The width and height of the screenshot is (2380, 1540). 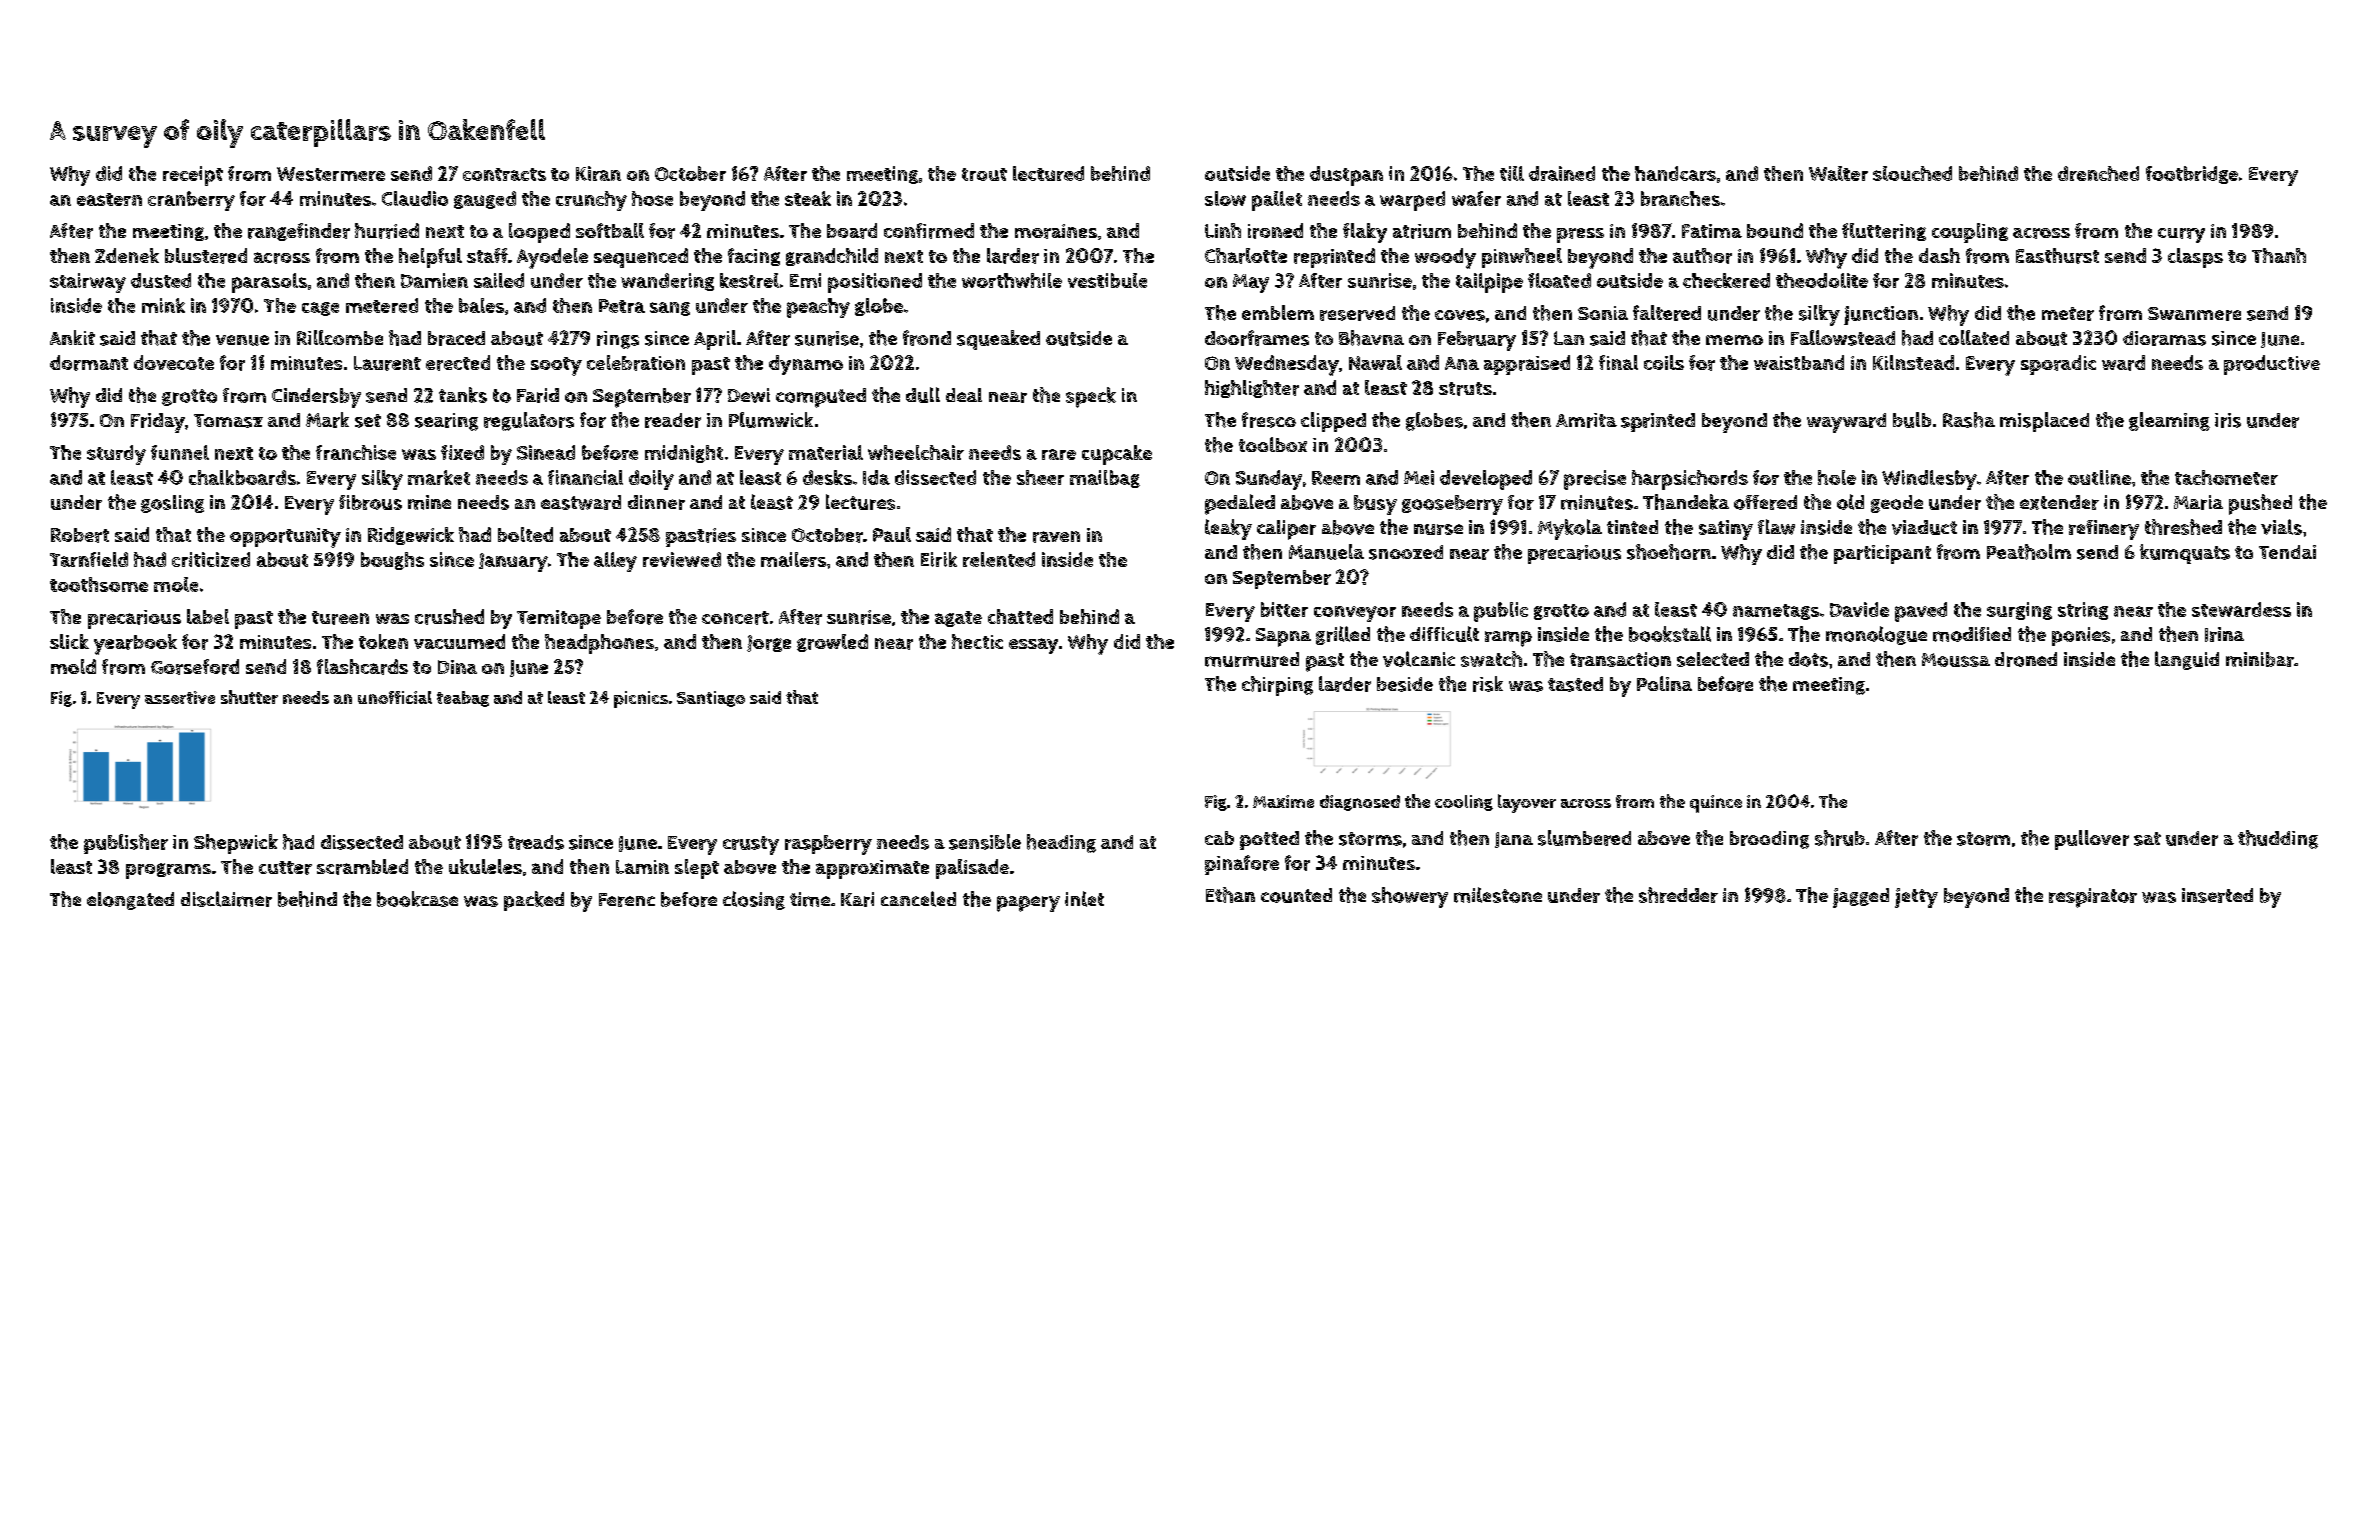 I want to click on fixed, so click(x=462, y=452).
